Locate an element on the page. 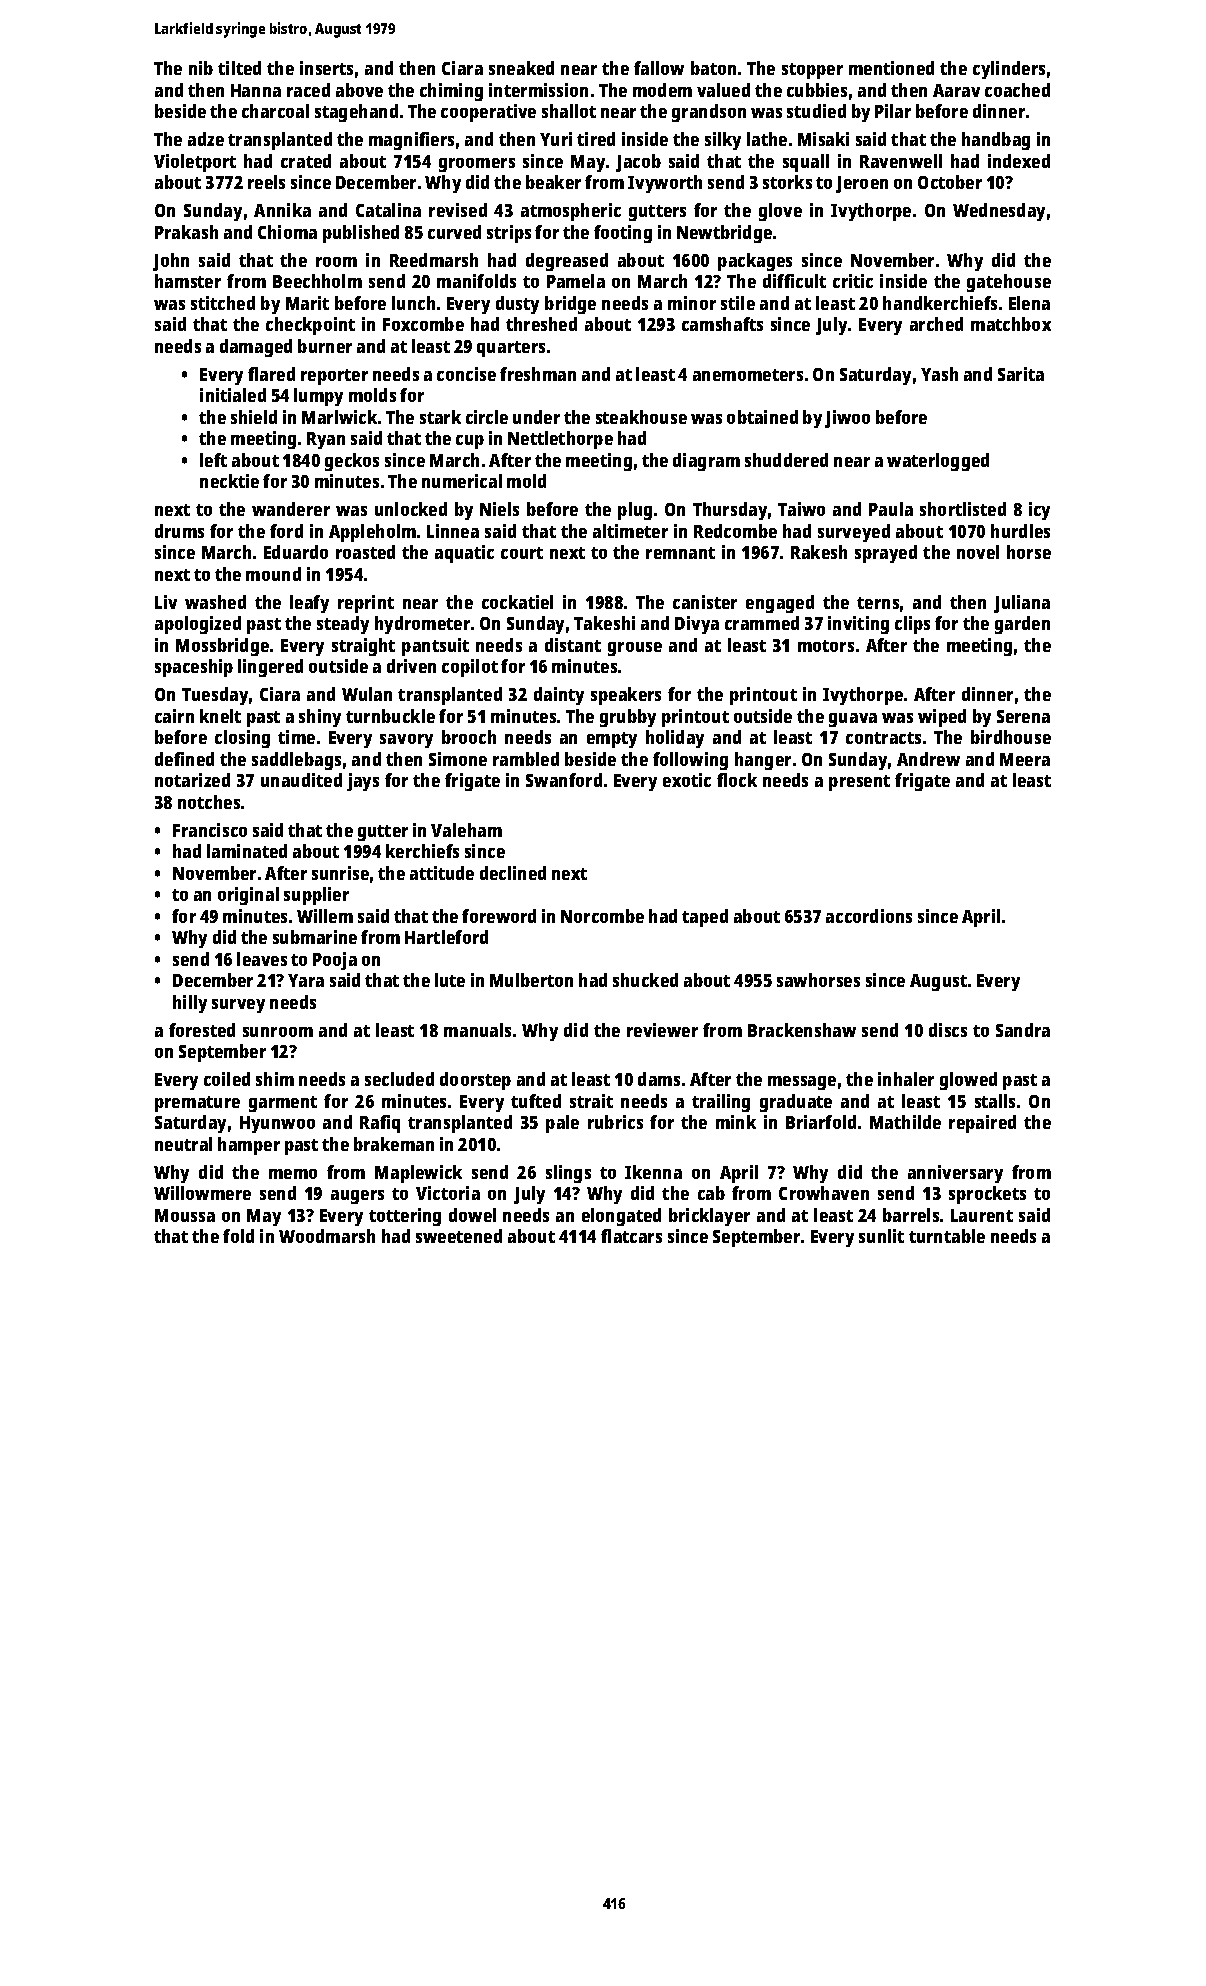  accordions is located at coordinates (869, 916).
